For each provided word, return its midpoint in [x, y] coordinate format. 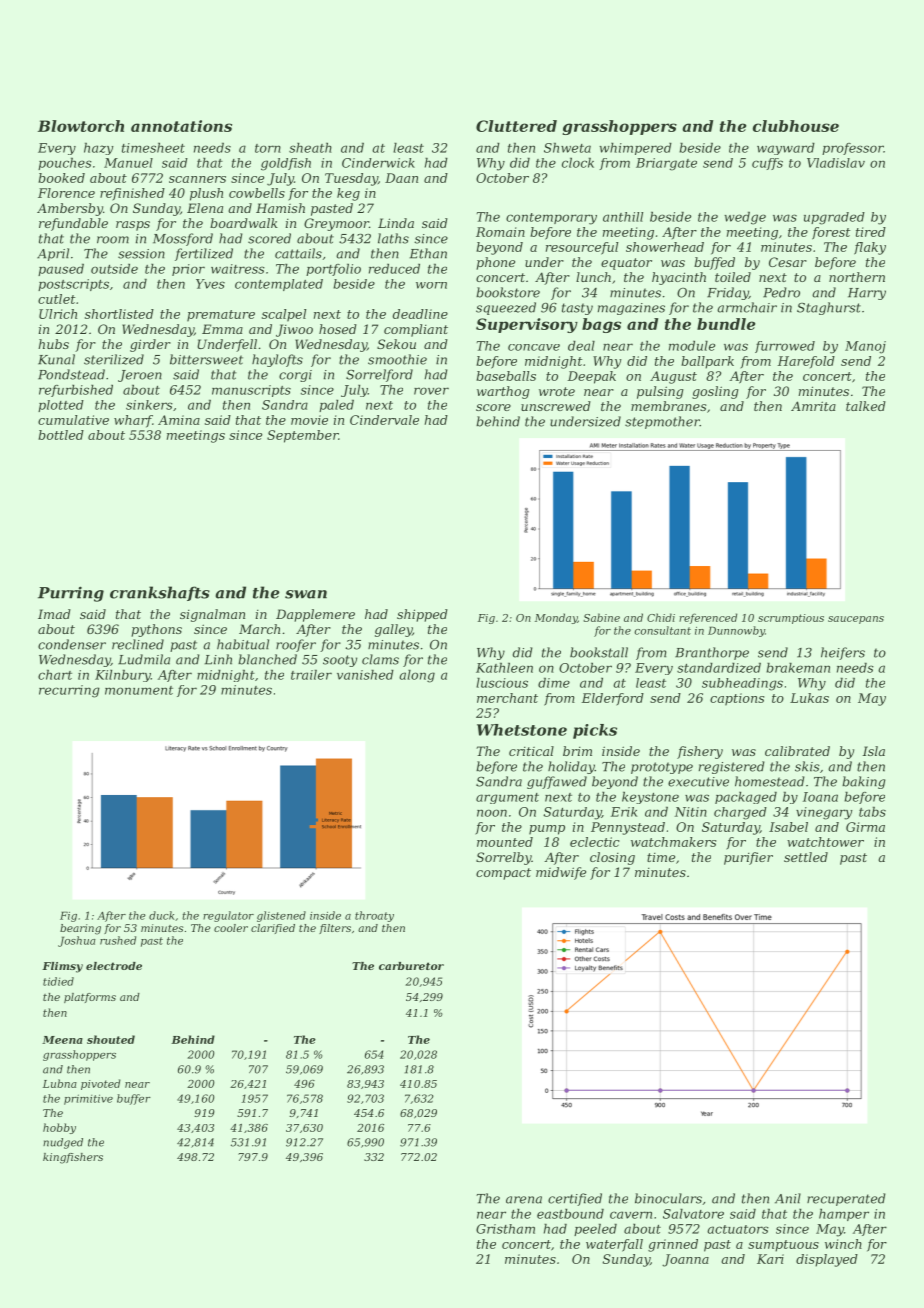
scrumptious [791, 619]
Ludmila [144, 659]
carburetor [411, 966]
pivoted [101, 1084]
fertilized [204, 254]
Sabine [601, 617]
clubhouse [796, 126]
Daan [401, 178]
